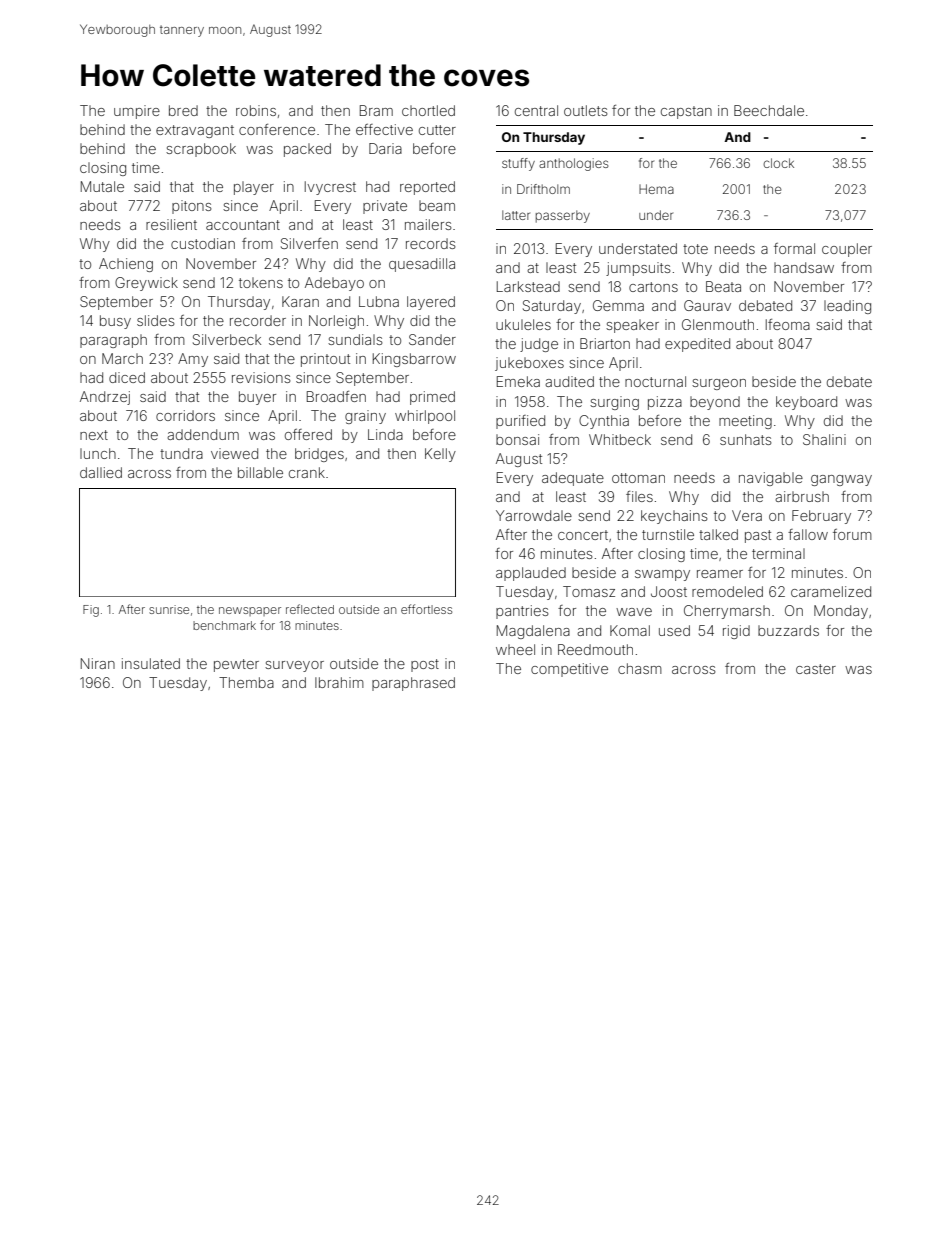 The height and width of the document is (1233, 952). What do you see at coordinates (847, 250) in the document?
I see `coupler` at bounding box center [847, 250].
